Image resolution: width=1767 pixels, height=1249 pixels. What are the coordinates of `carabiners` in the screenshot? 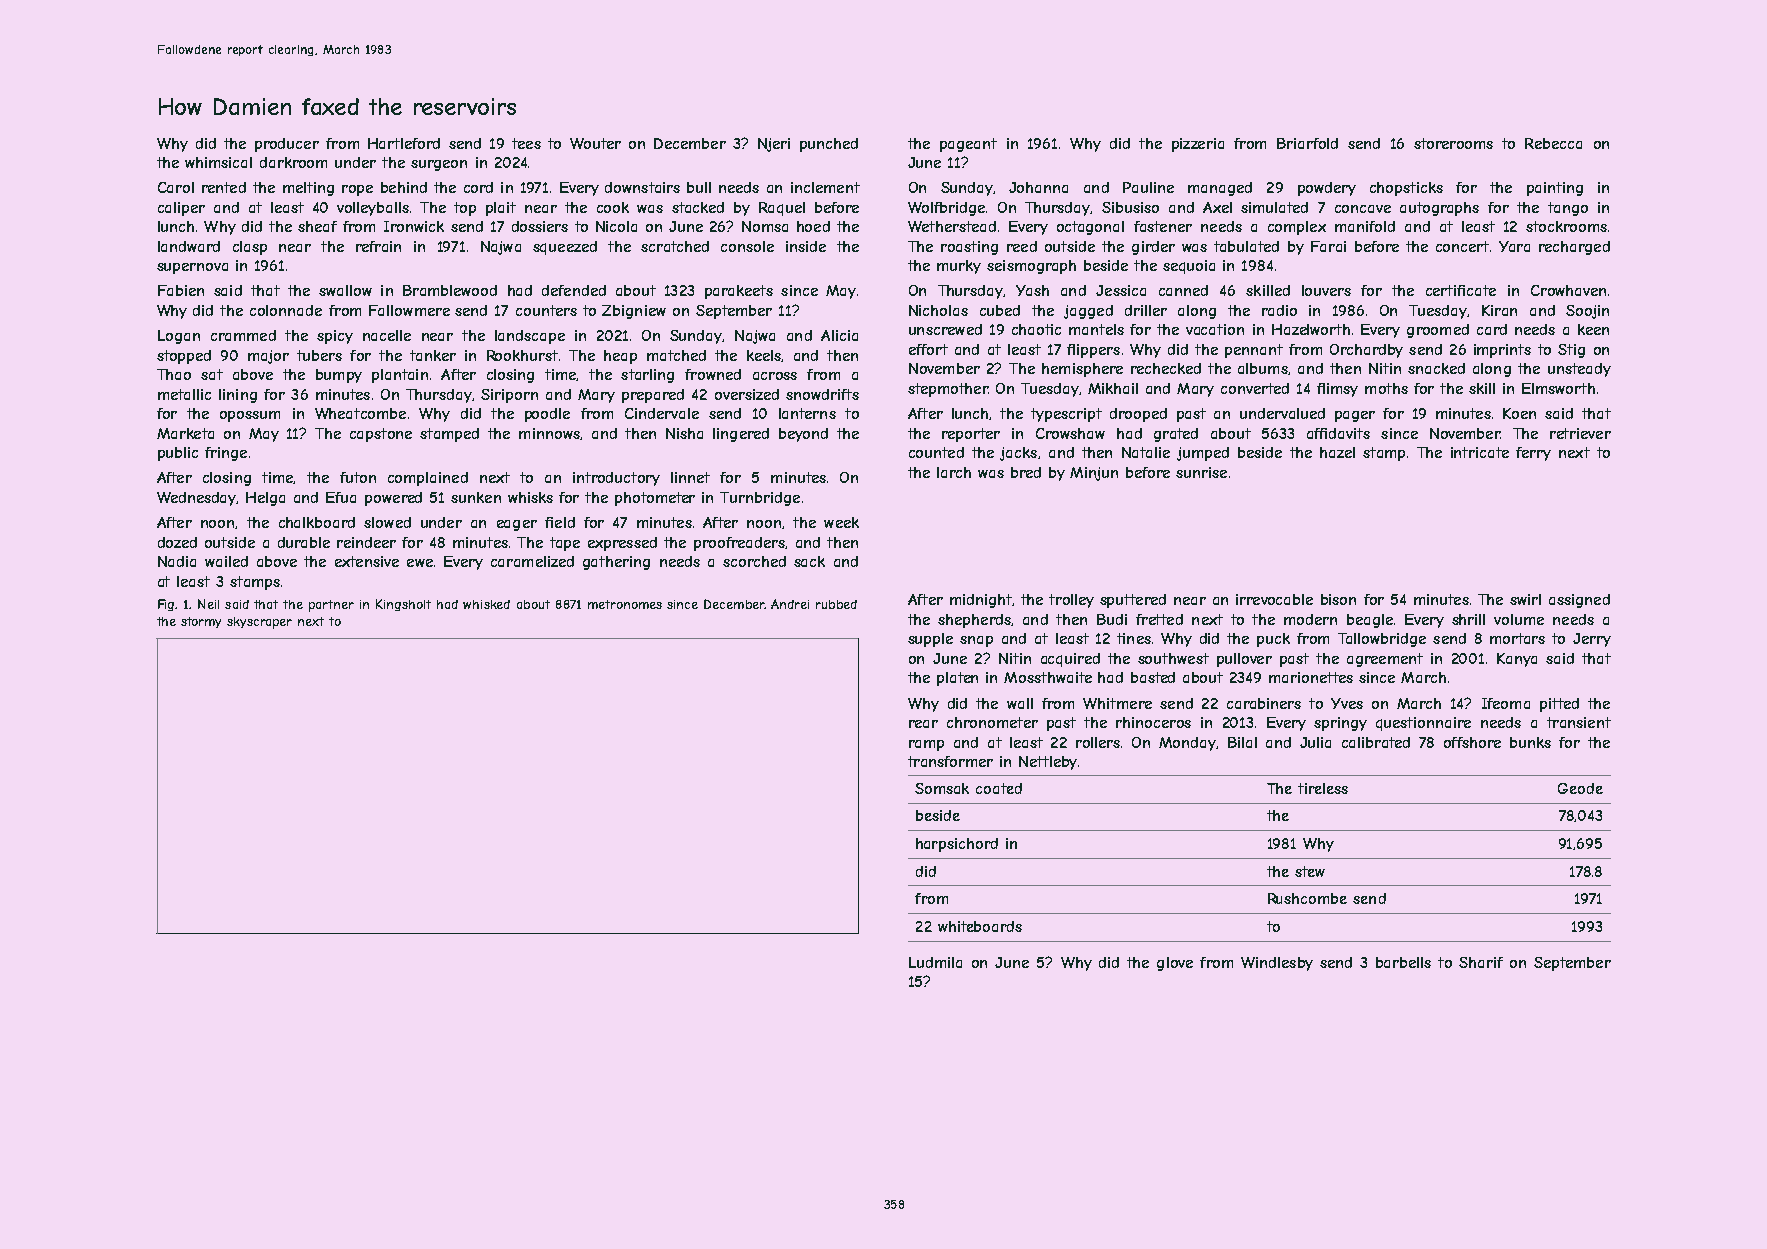 It's located at (1264, 703).
